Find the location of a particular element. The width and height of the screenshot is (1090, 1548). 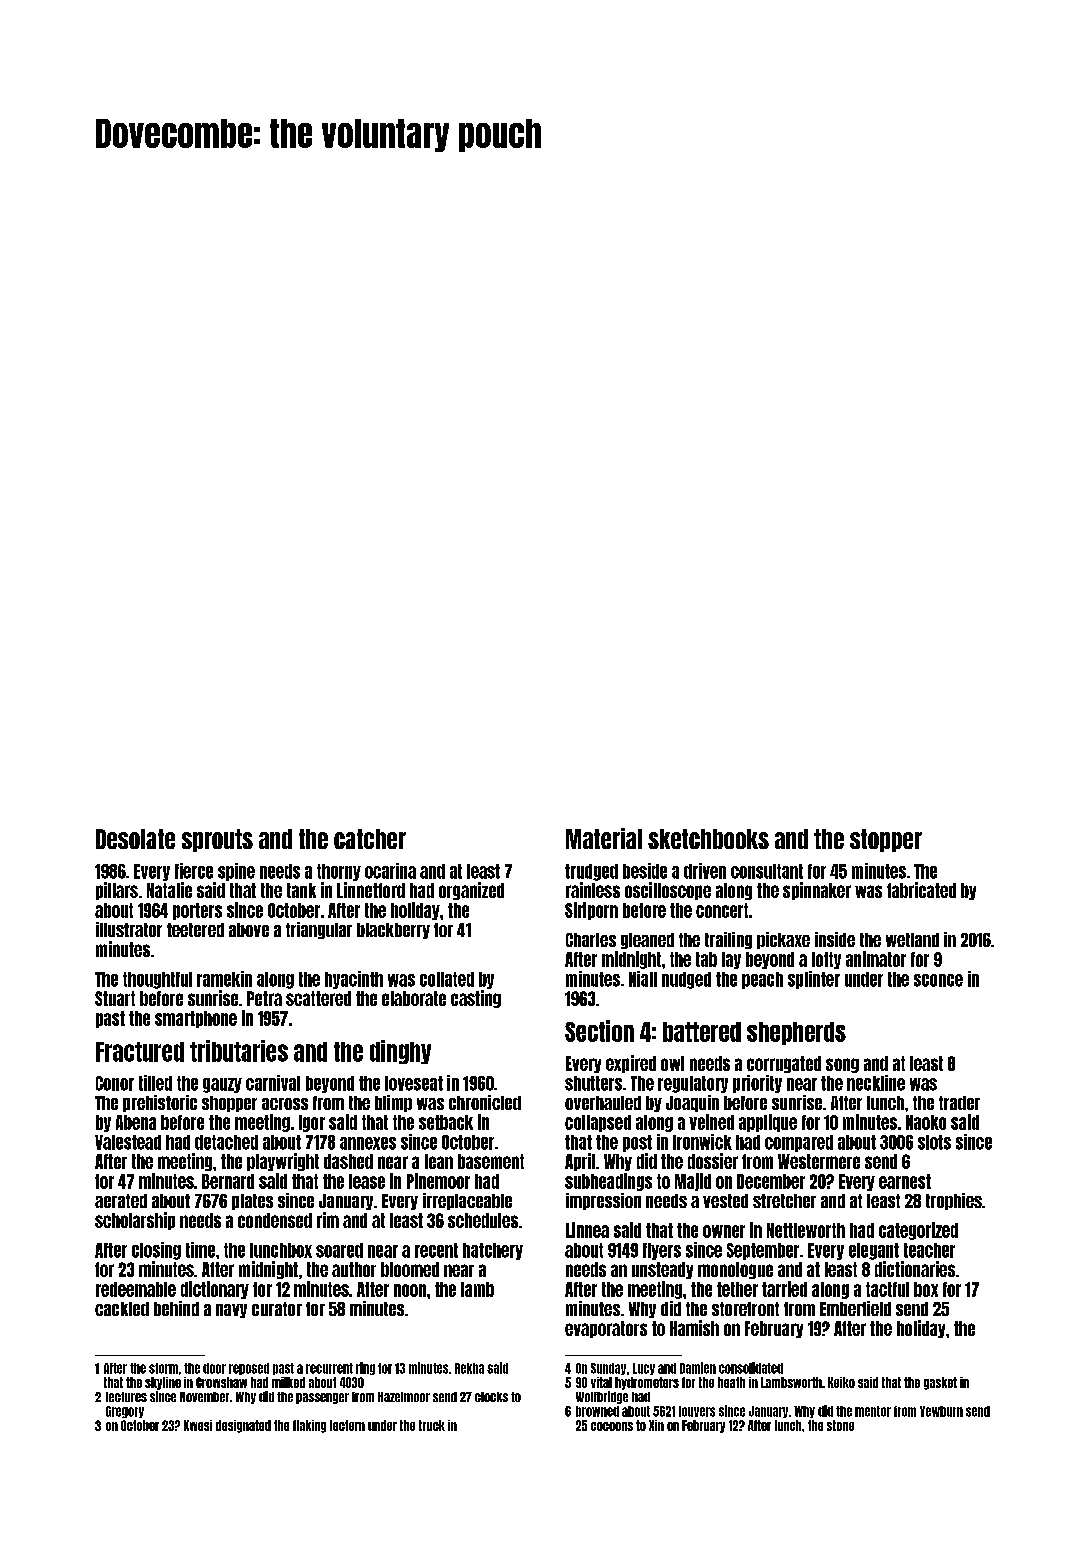

splinter is located at coordinates (814, 980).
